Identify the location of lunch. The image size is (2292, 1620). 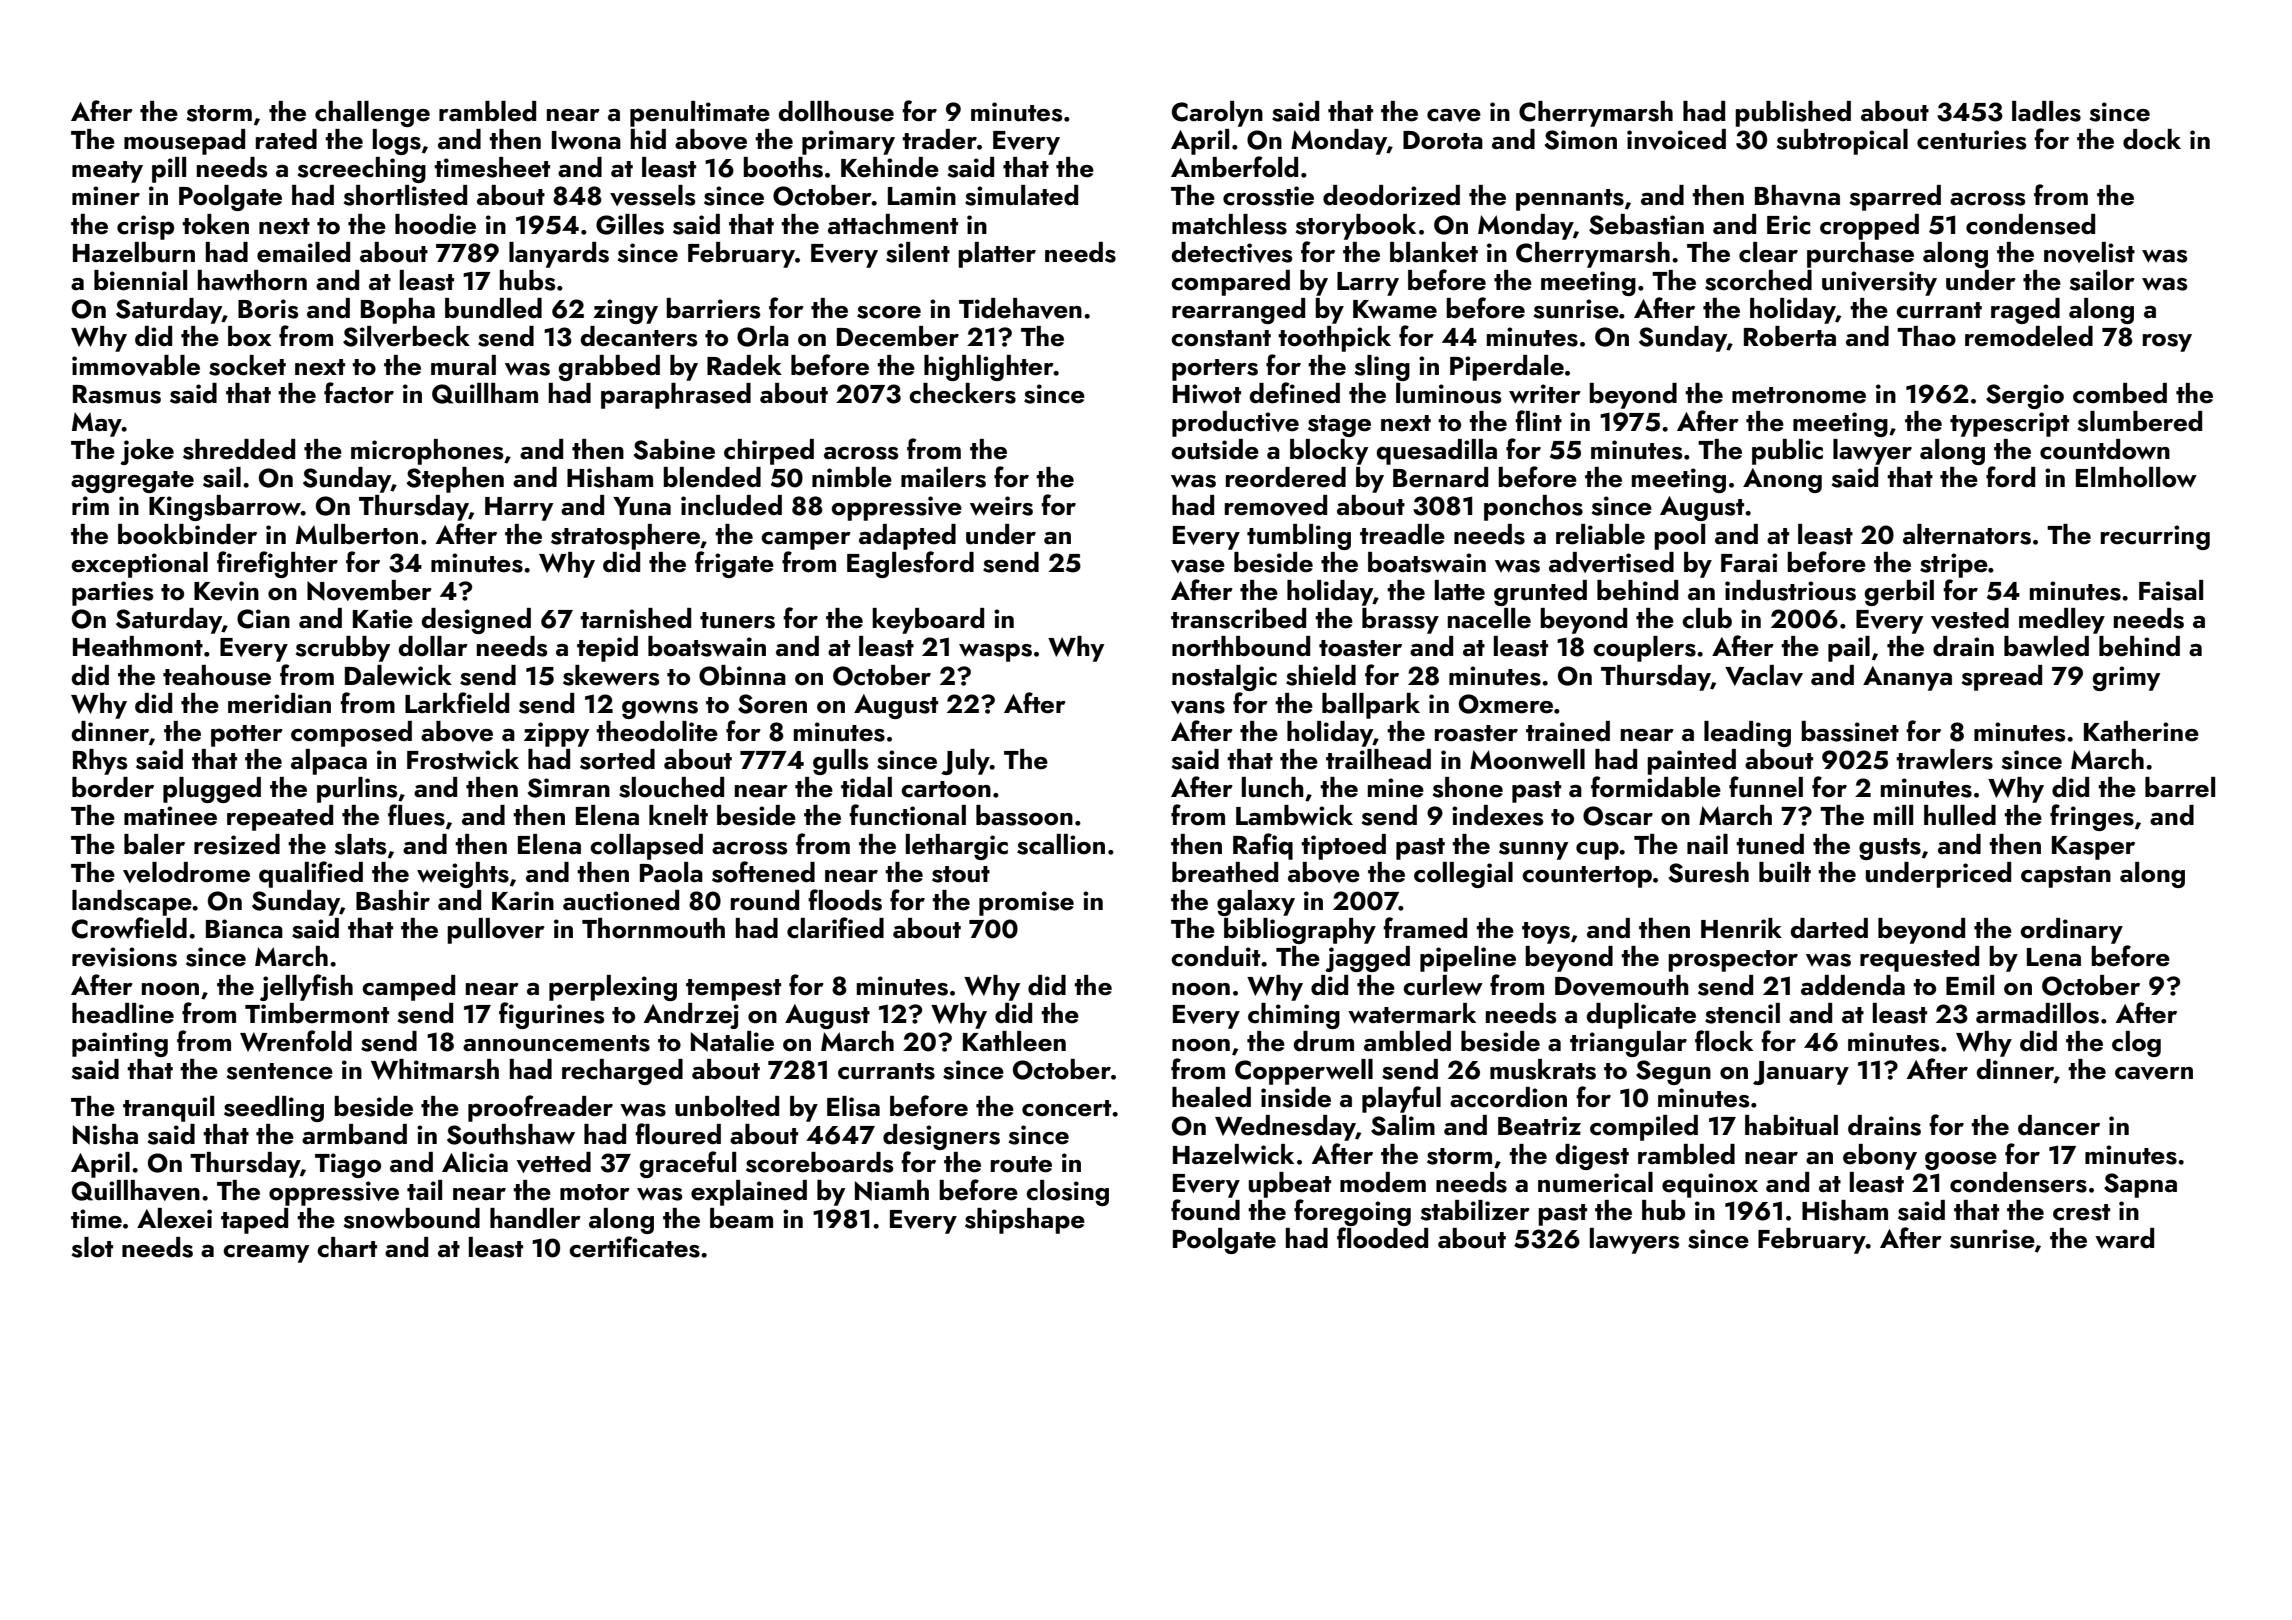
(1273, 787).
